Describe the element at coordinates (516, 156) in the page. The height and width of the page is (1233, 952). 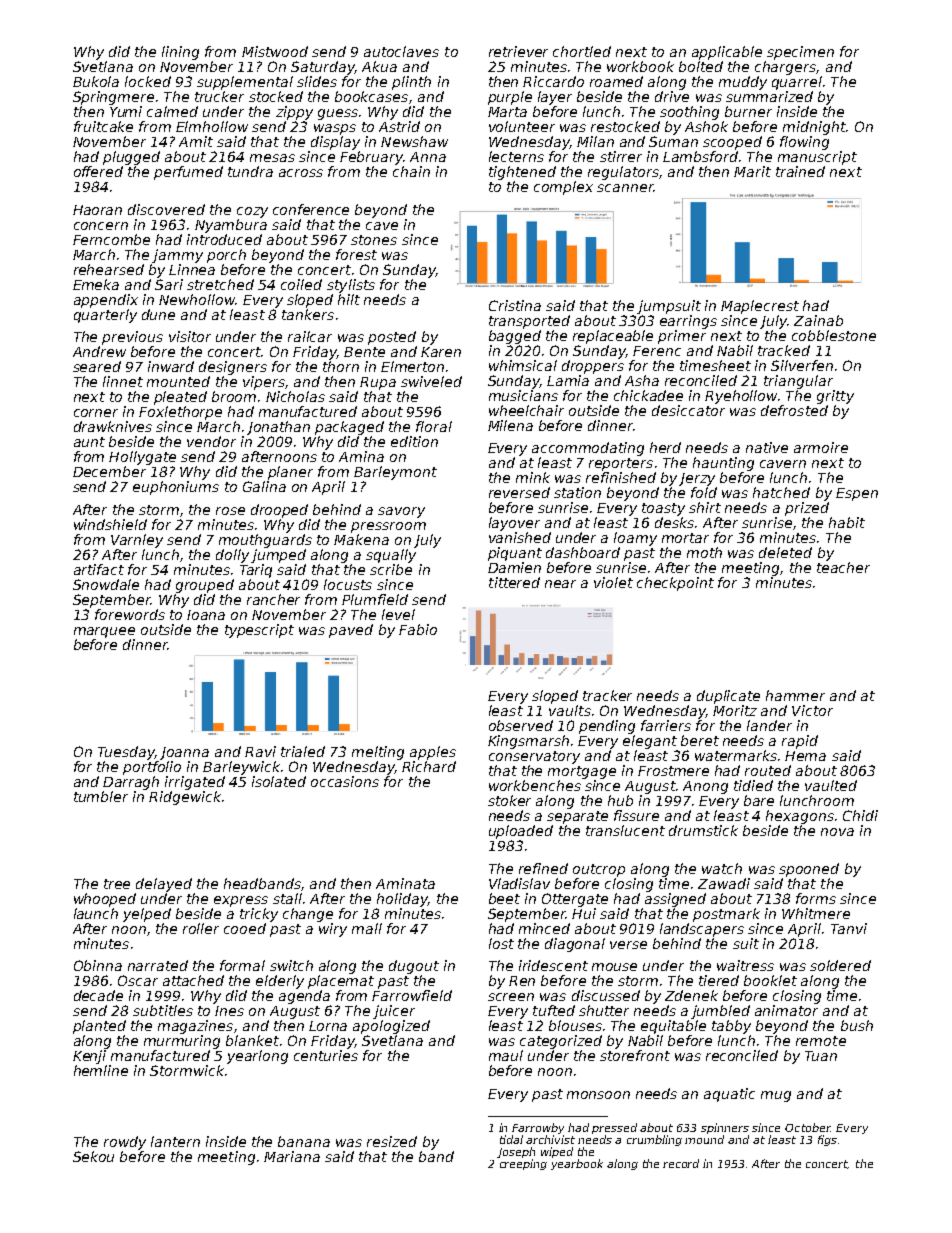
I see `lecterns` at that location.
